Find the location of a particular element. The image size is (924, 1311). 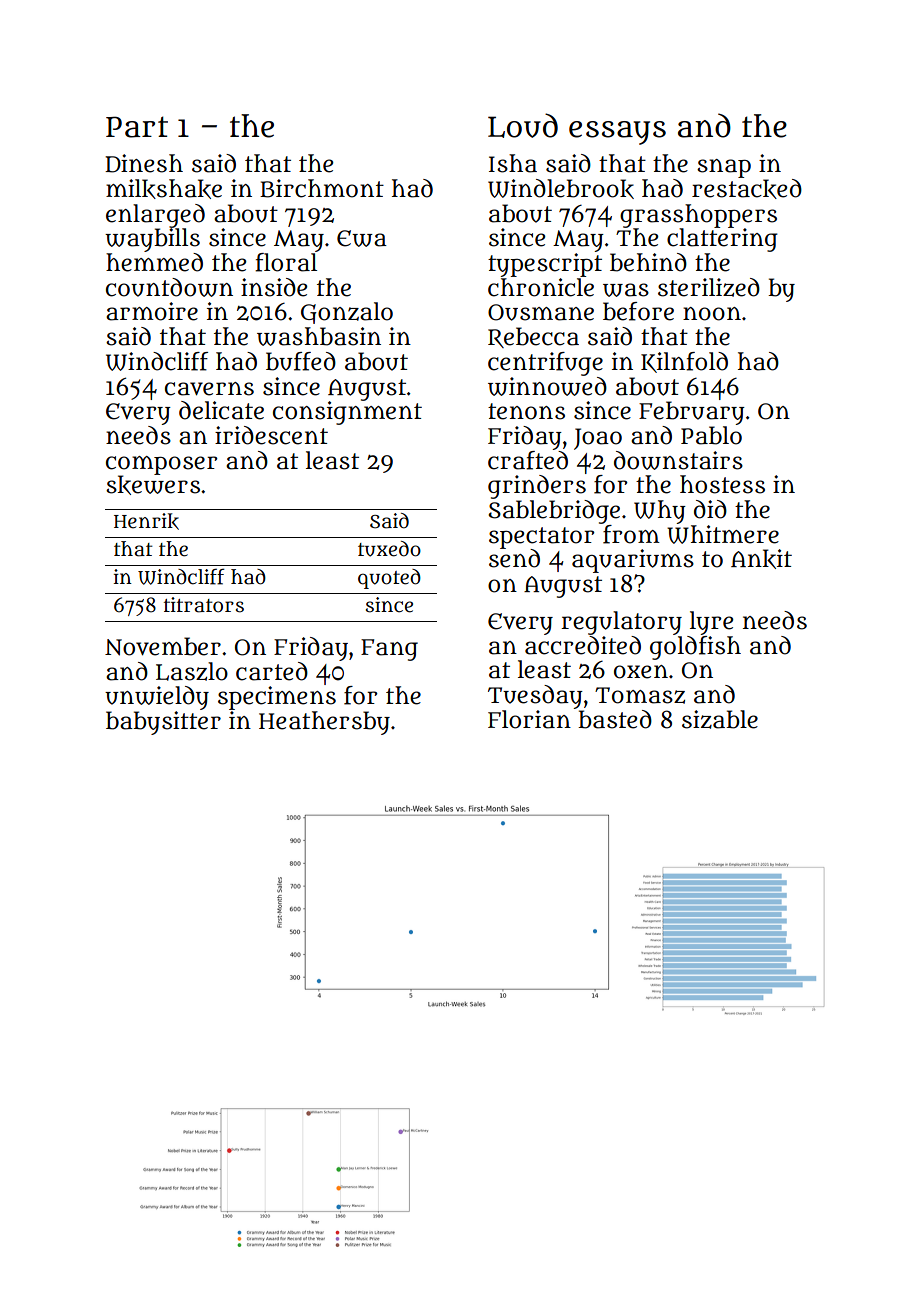

Loud is located at coordinates (523, 125).
